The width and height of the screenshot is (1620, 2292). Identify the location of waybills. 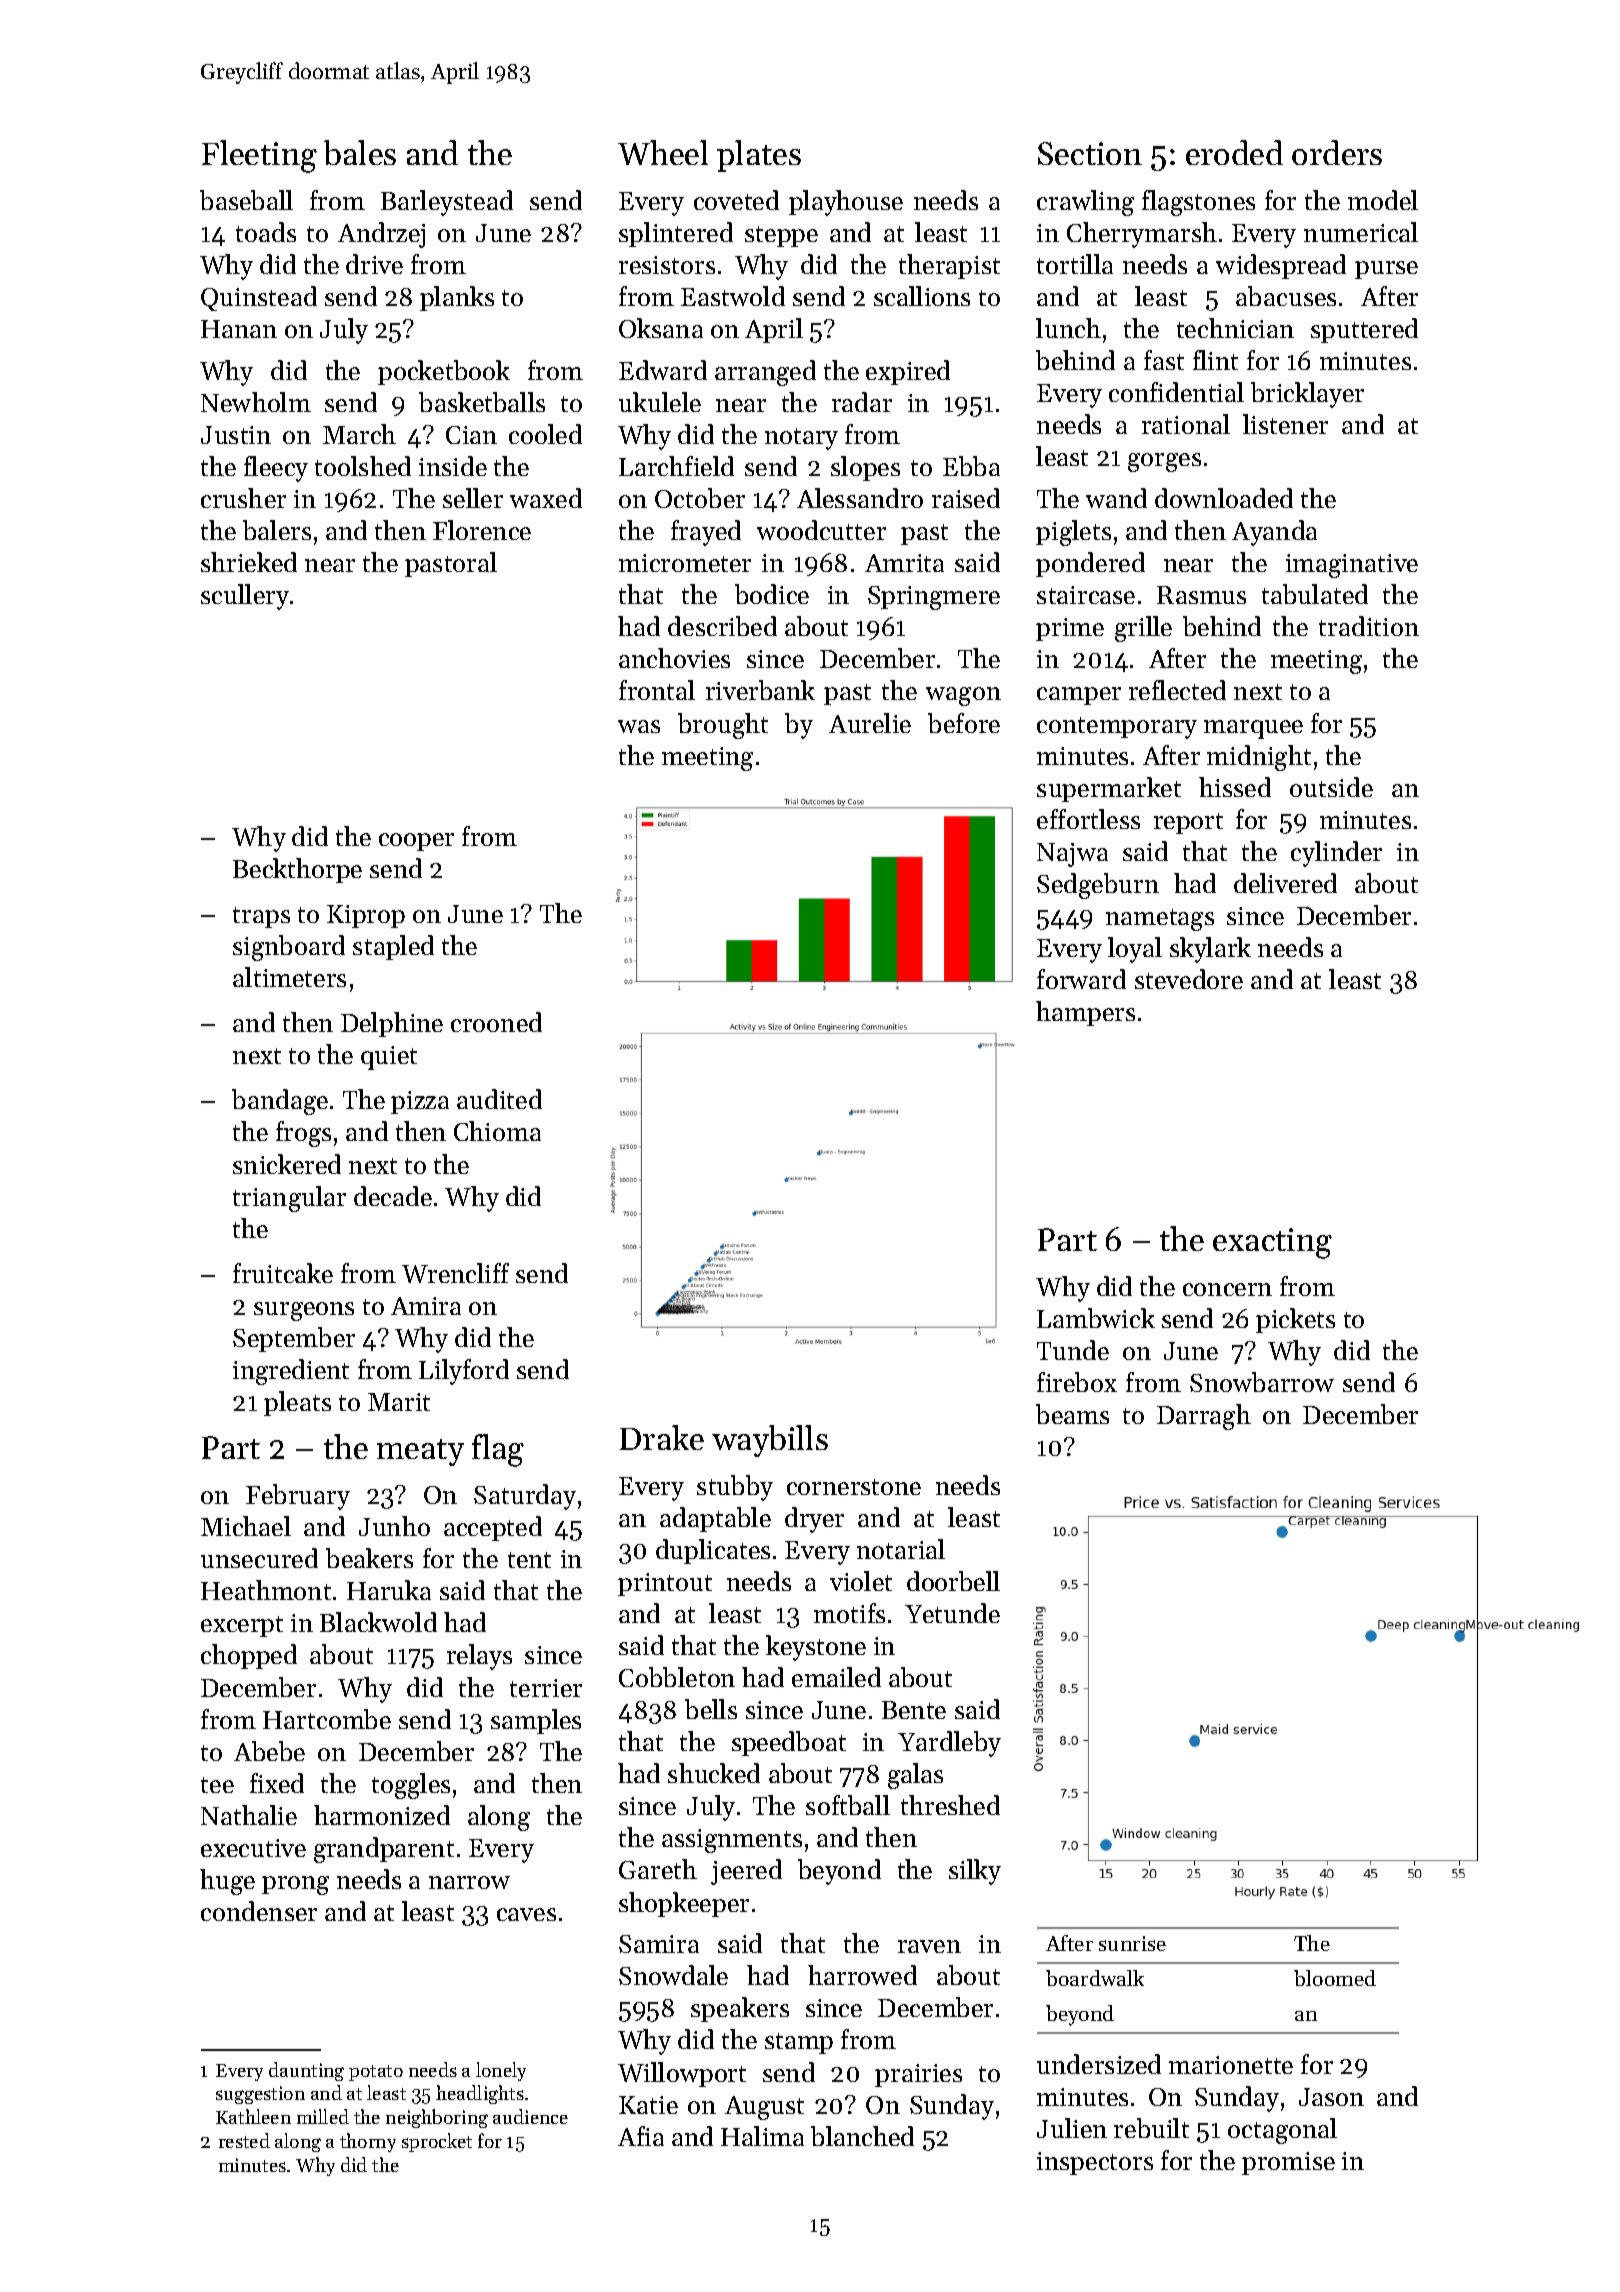
(770, 1441).
